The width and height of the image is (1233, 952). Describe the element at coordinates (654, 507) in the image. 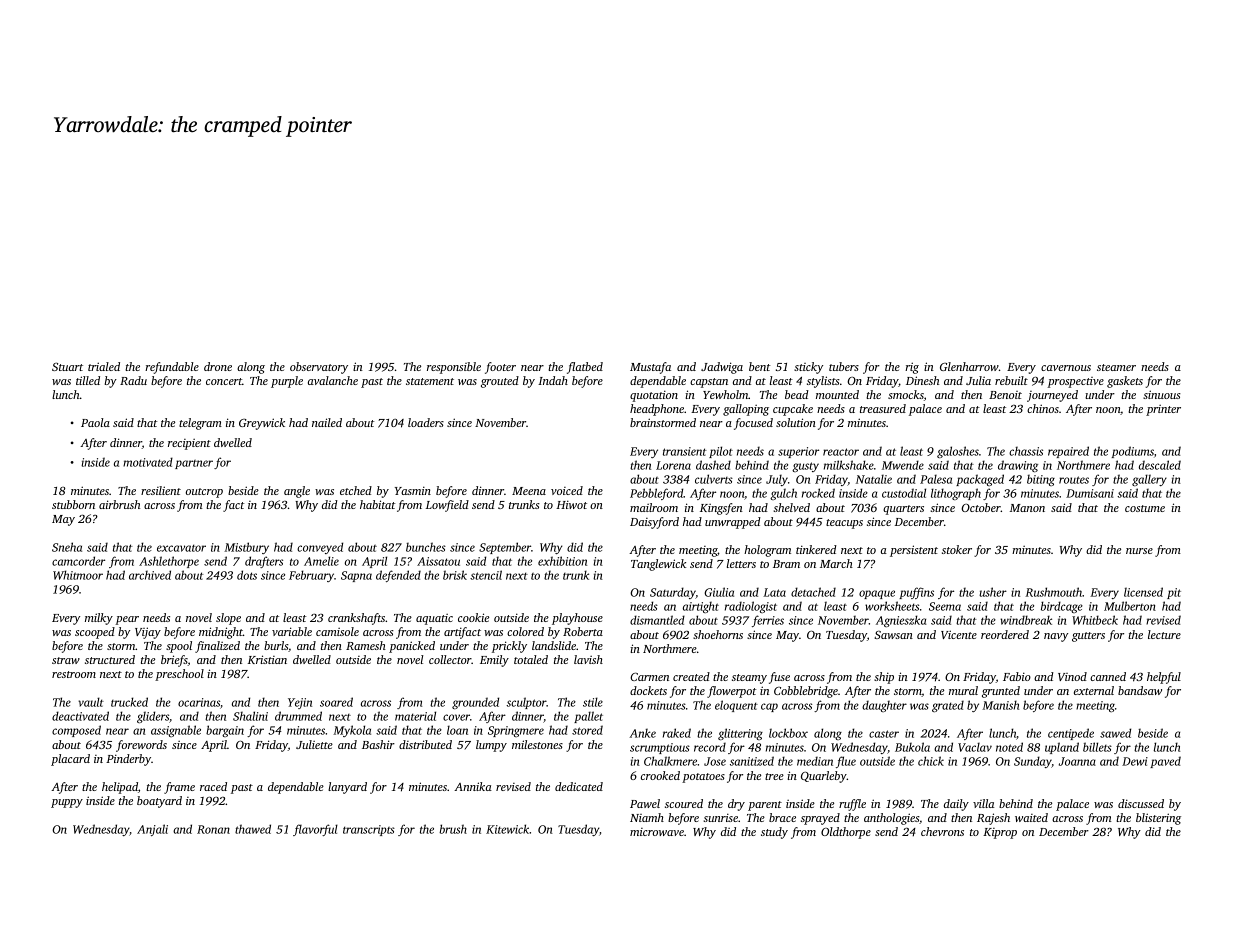

I see `mailroom` at that location.
